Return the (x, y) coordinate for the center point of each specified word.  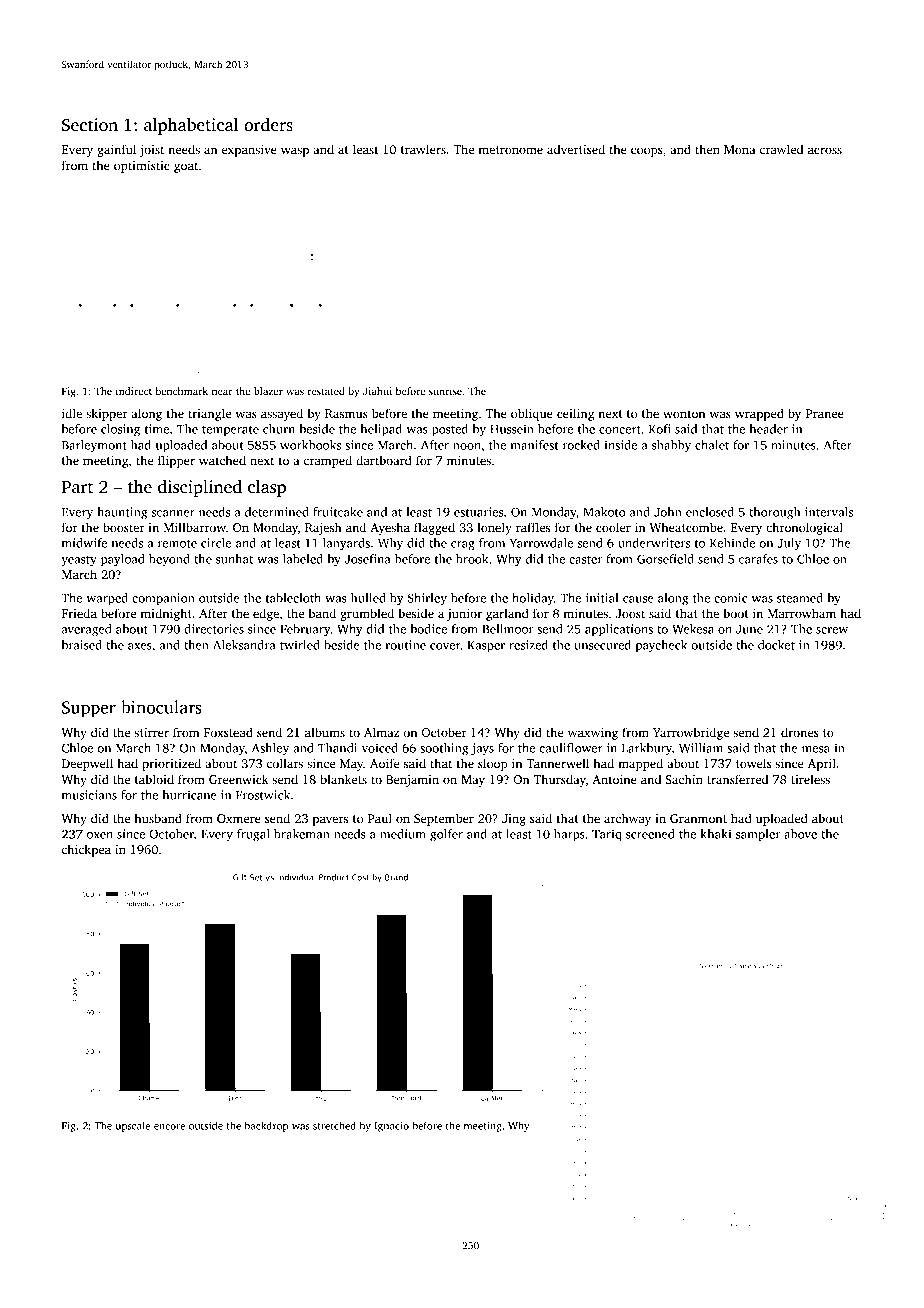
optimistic (142, 167)
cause (638, 599)
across (825, 150)
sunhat (234, 559)
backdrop (266, 1126)
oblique (532, 414)
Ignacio (391, 1127)
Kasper (486, 647)
